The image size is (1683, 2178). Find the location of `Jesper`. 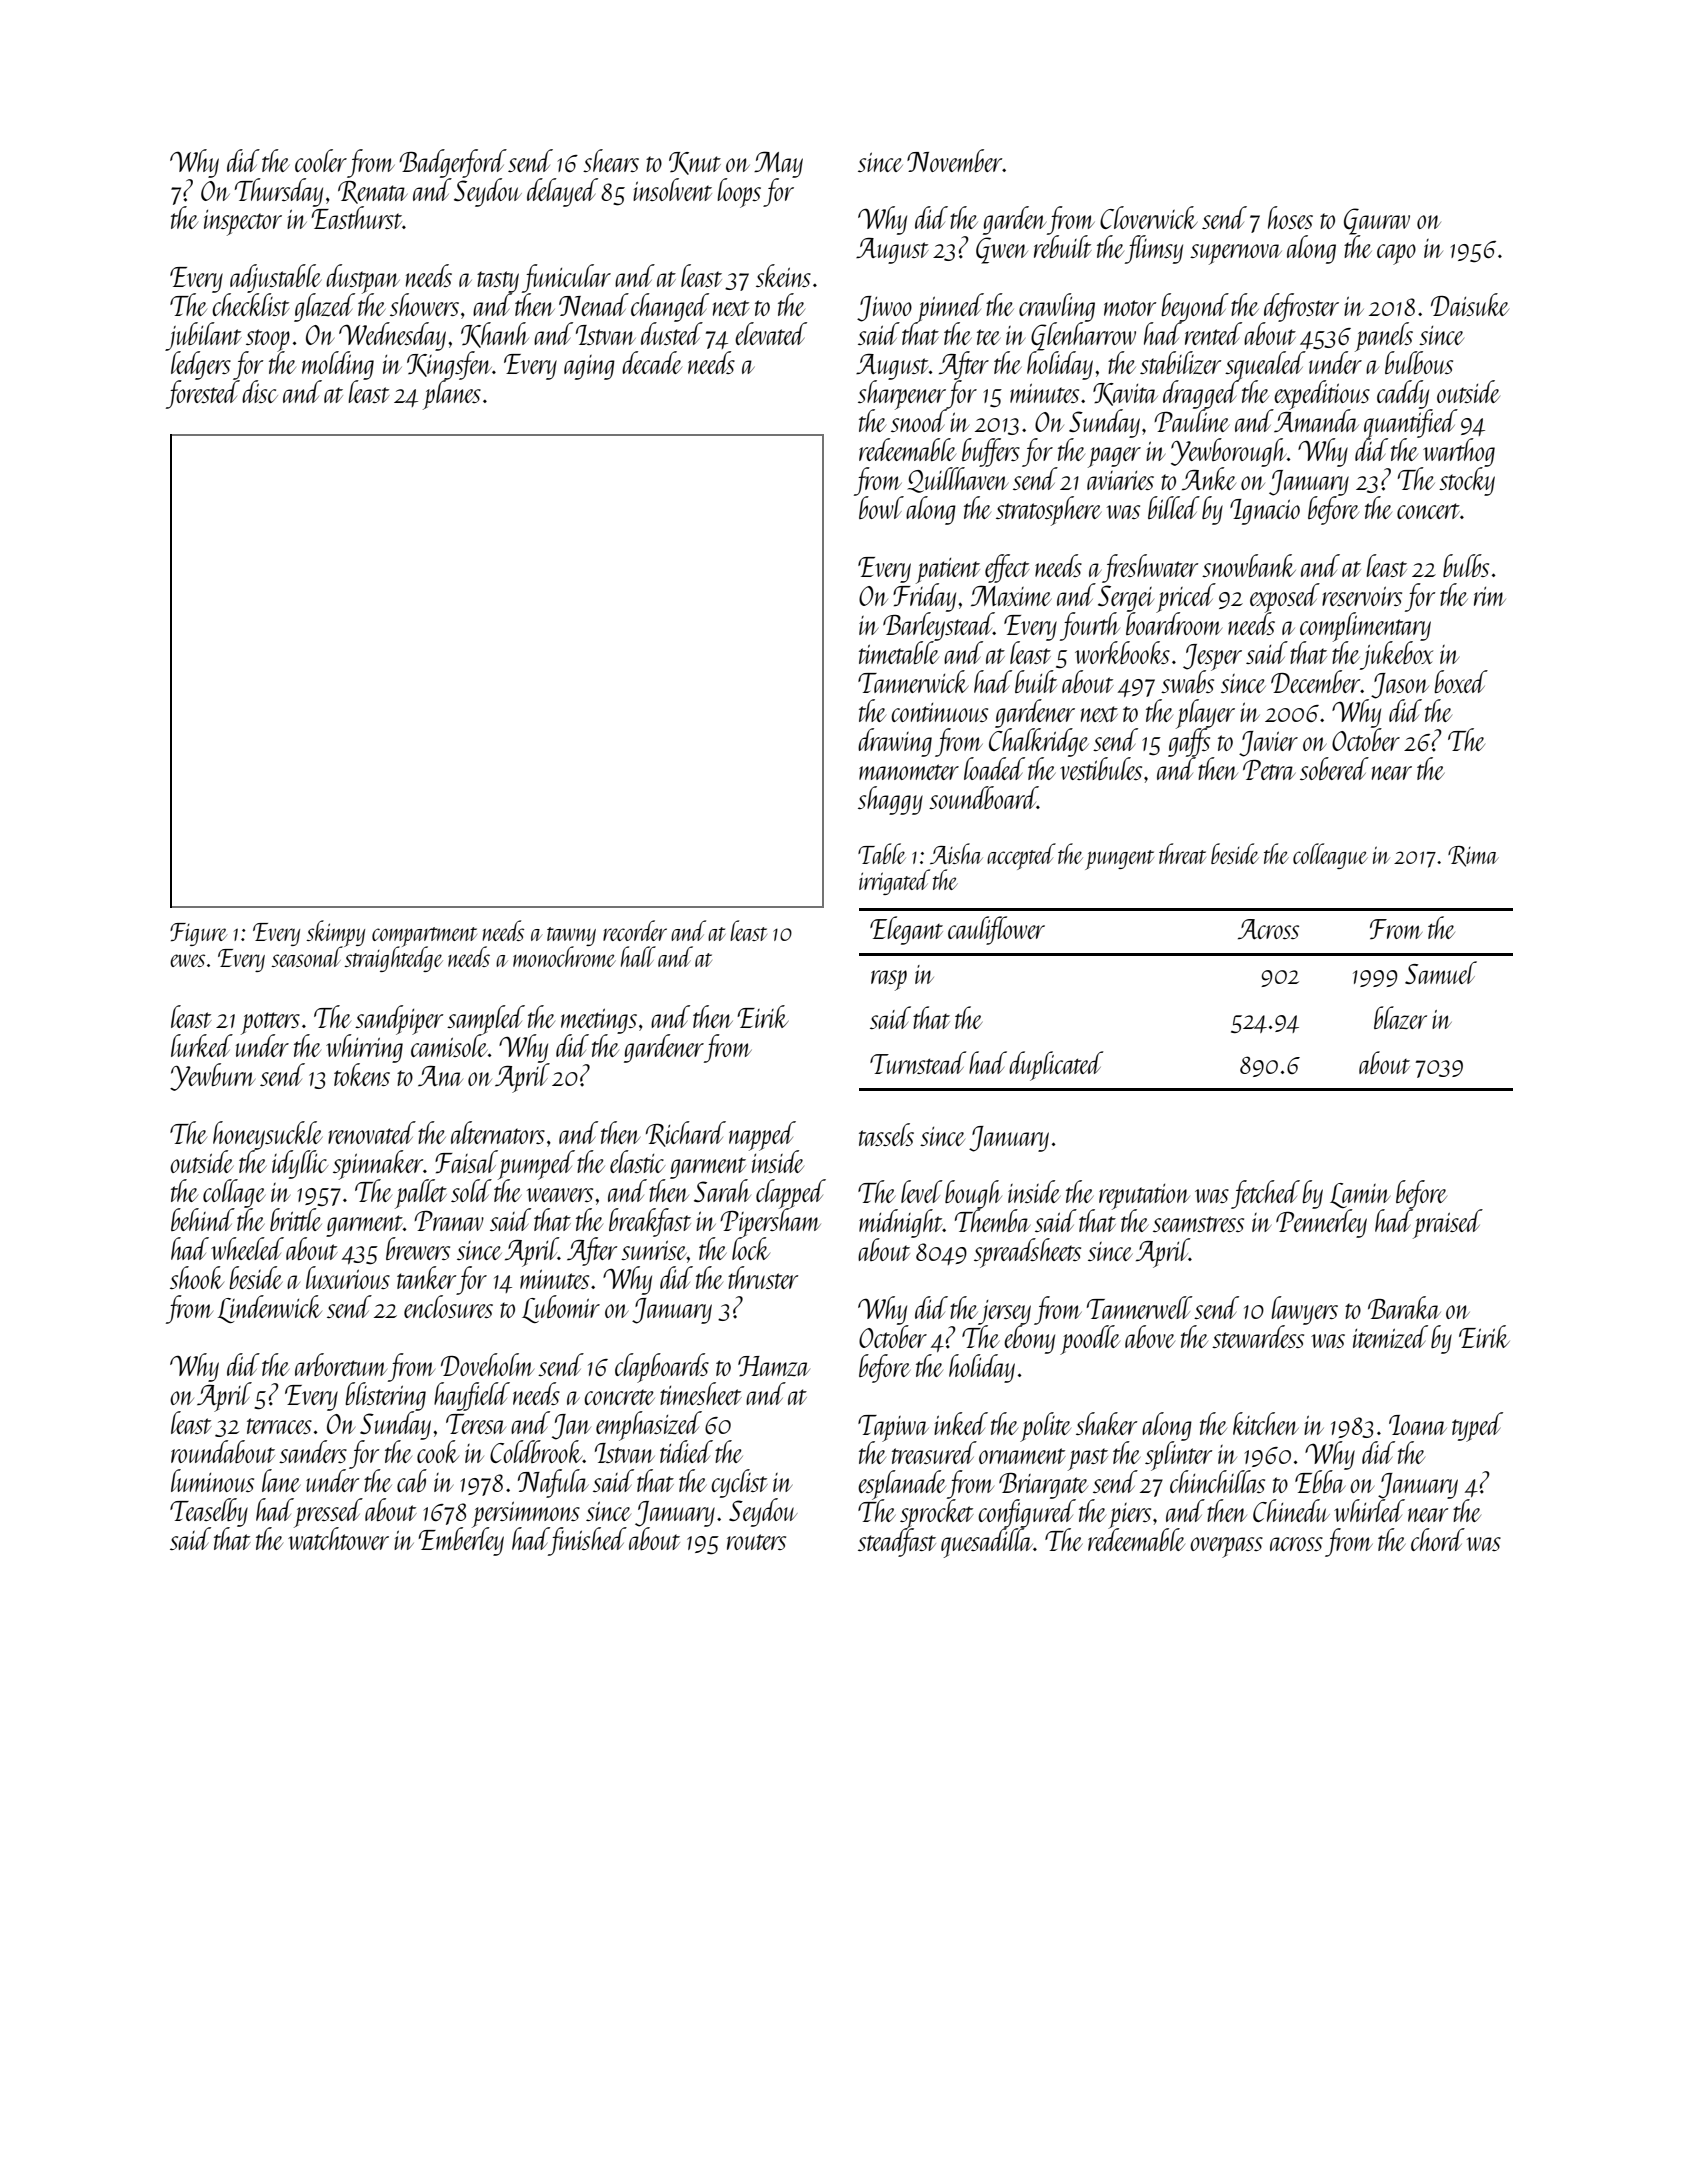

Jesper is located at coordinates (1212, 657).
